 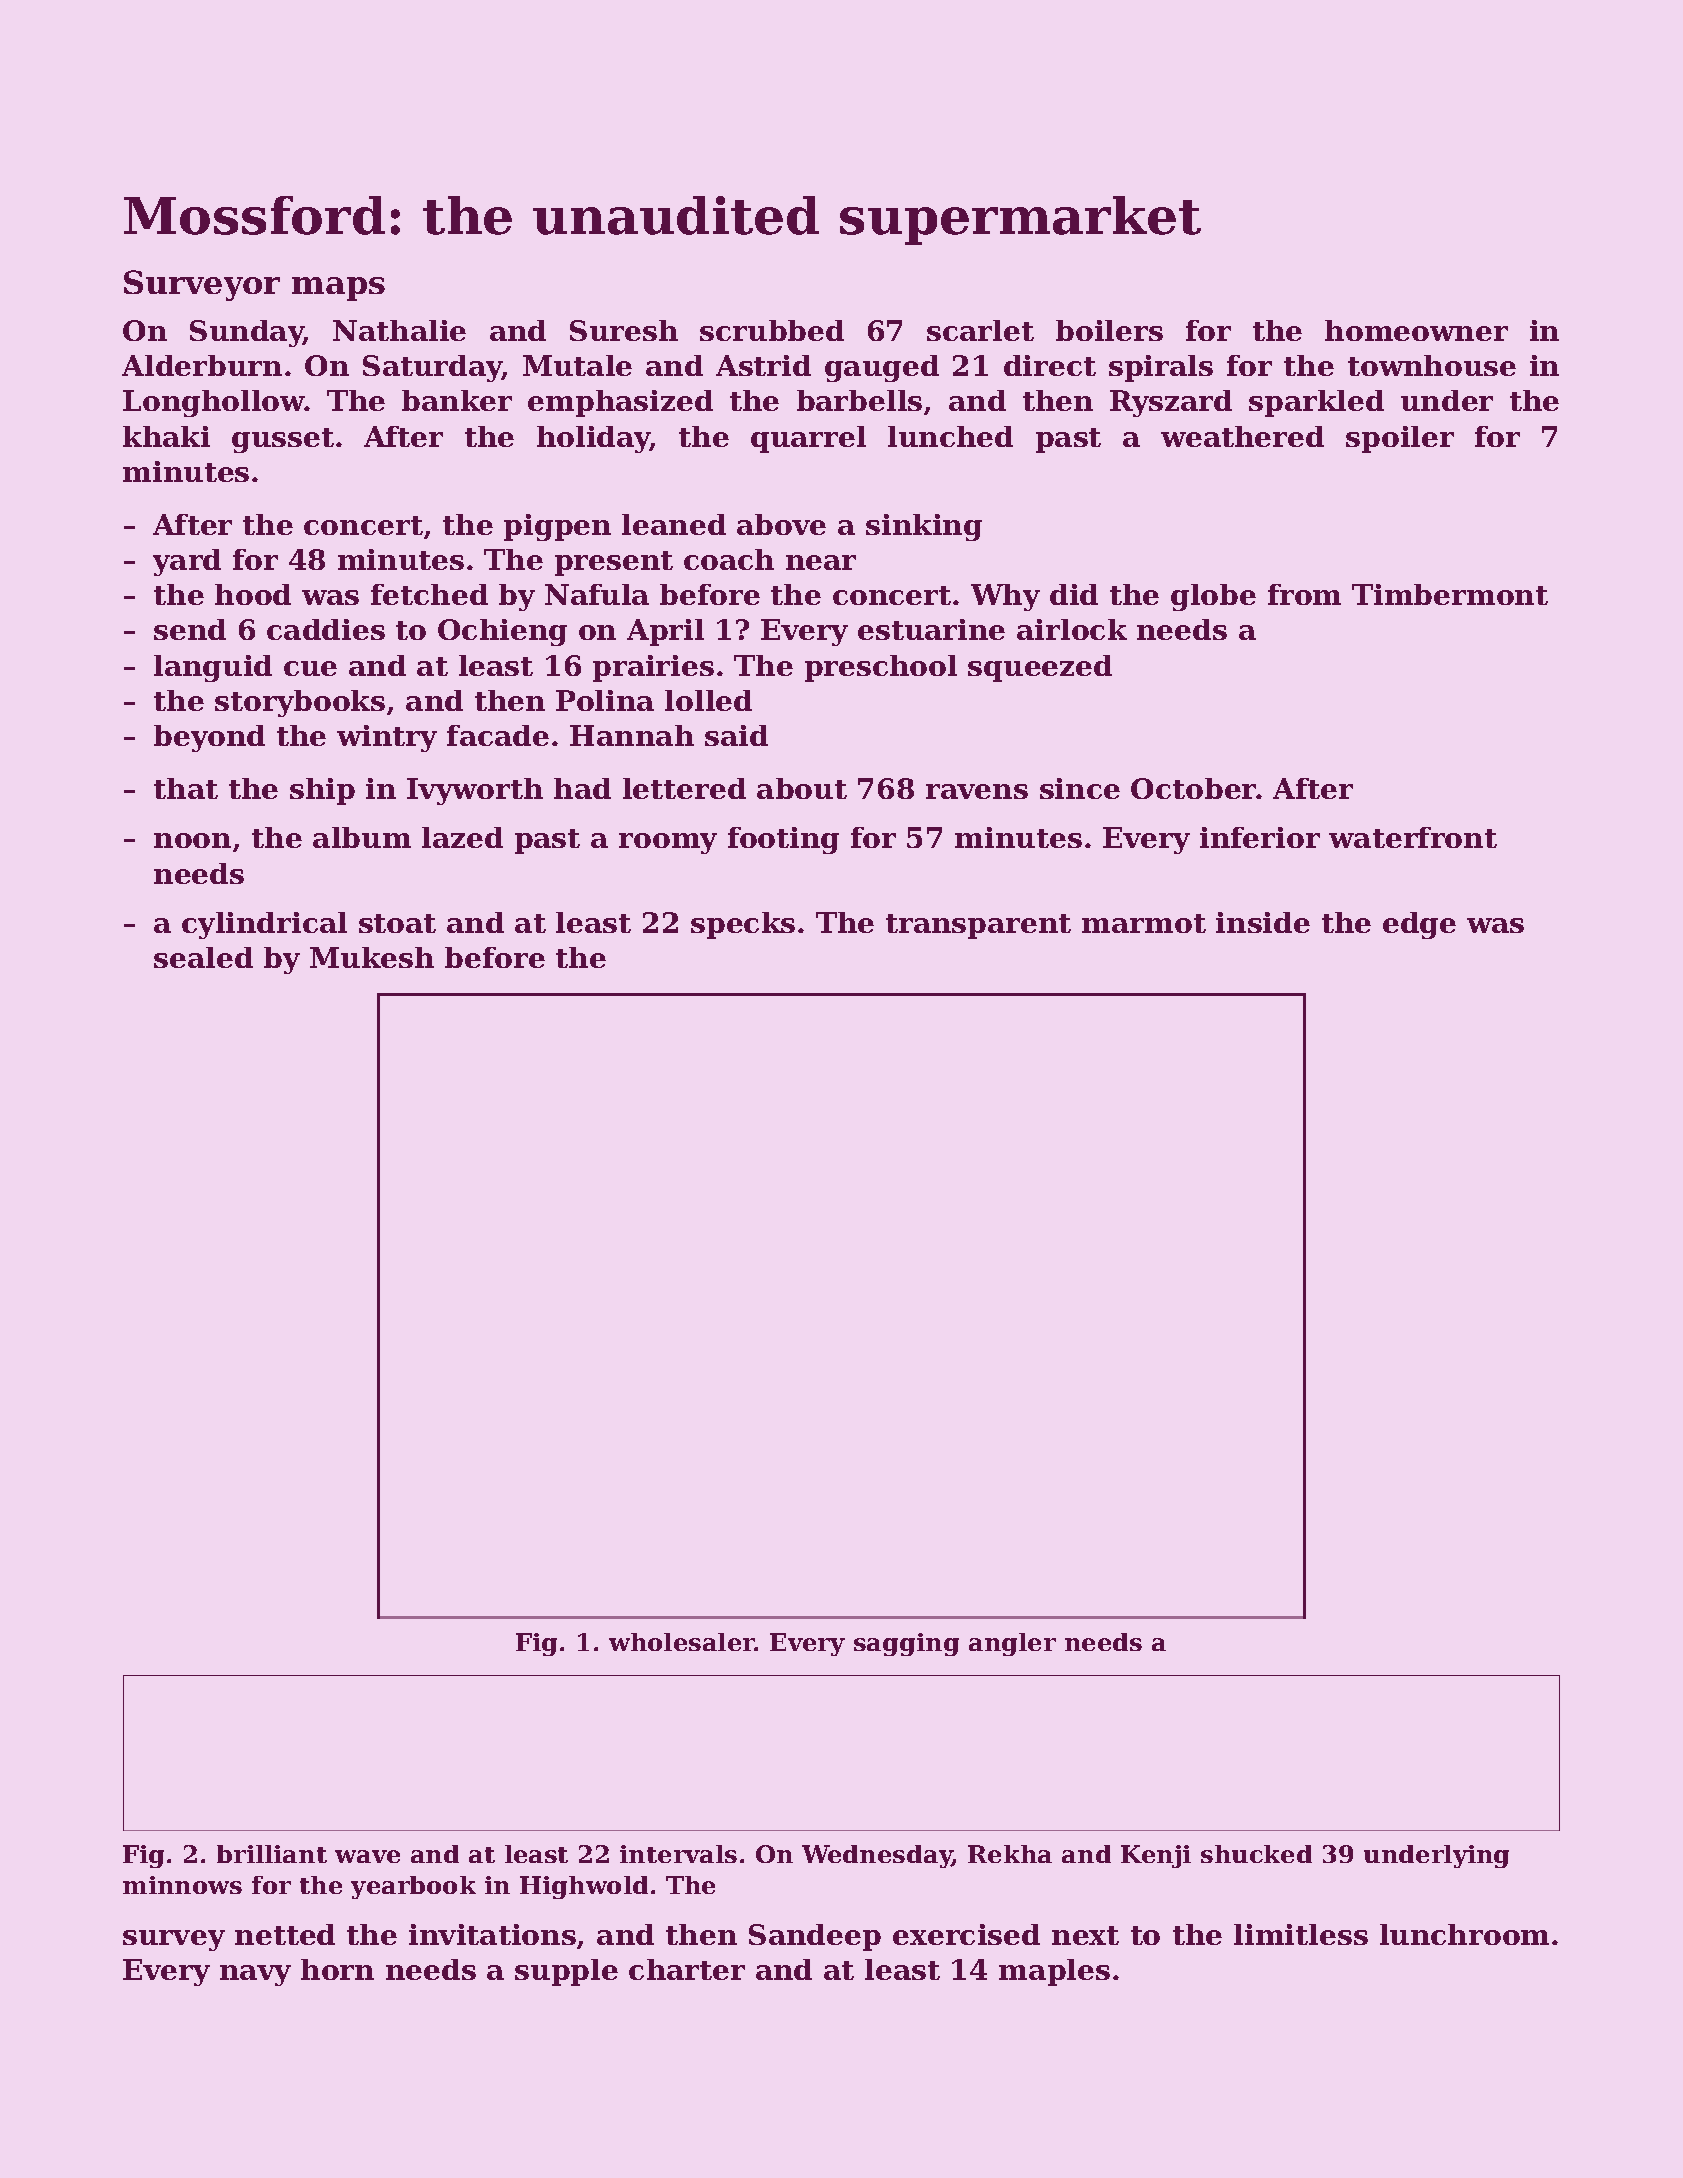 What do you see at coordinates (1419, 925) in the screenshot?
I see `edge` at bounding box center [1419, 925].
